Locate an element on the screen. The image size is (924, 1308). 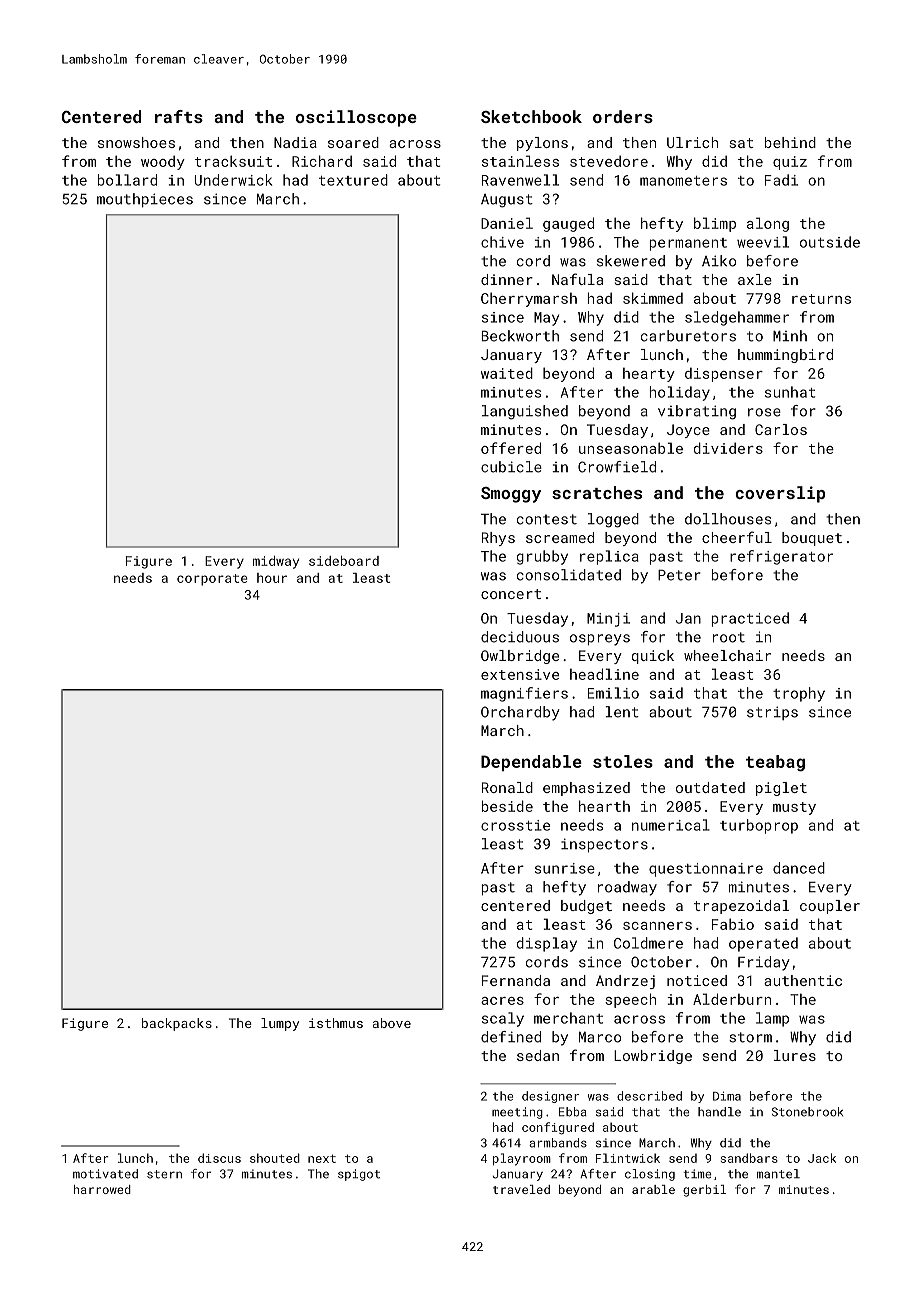
backpacks is located at coordinates (177, 1024).
